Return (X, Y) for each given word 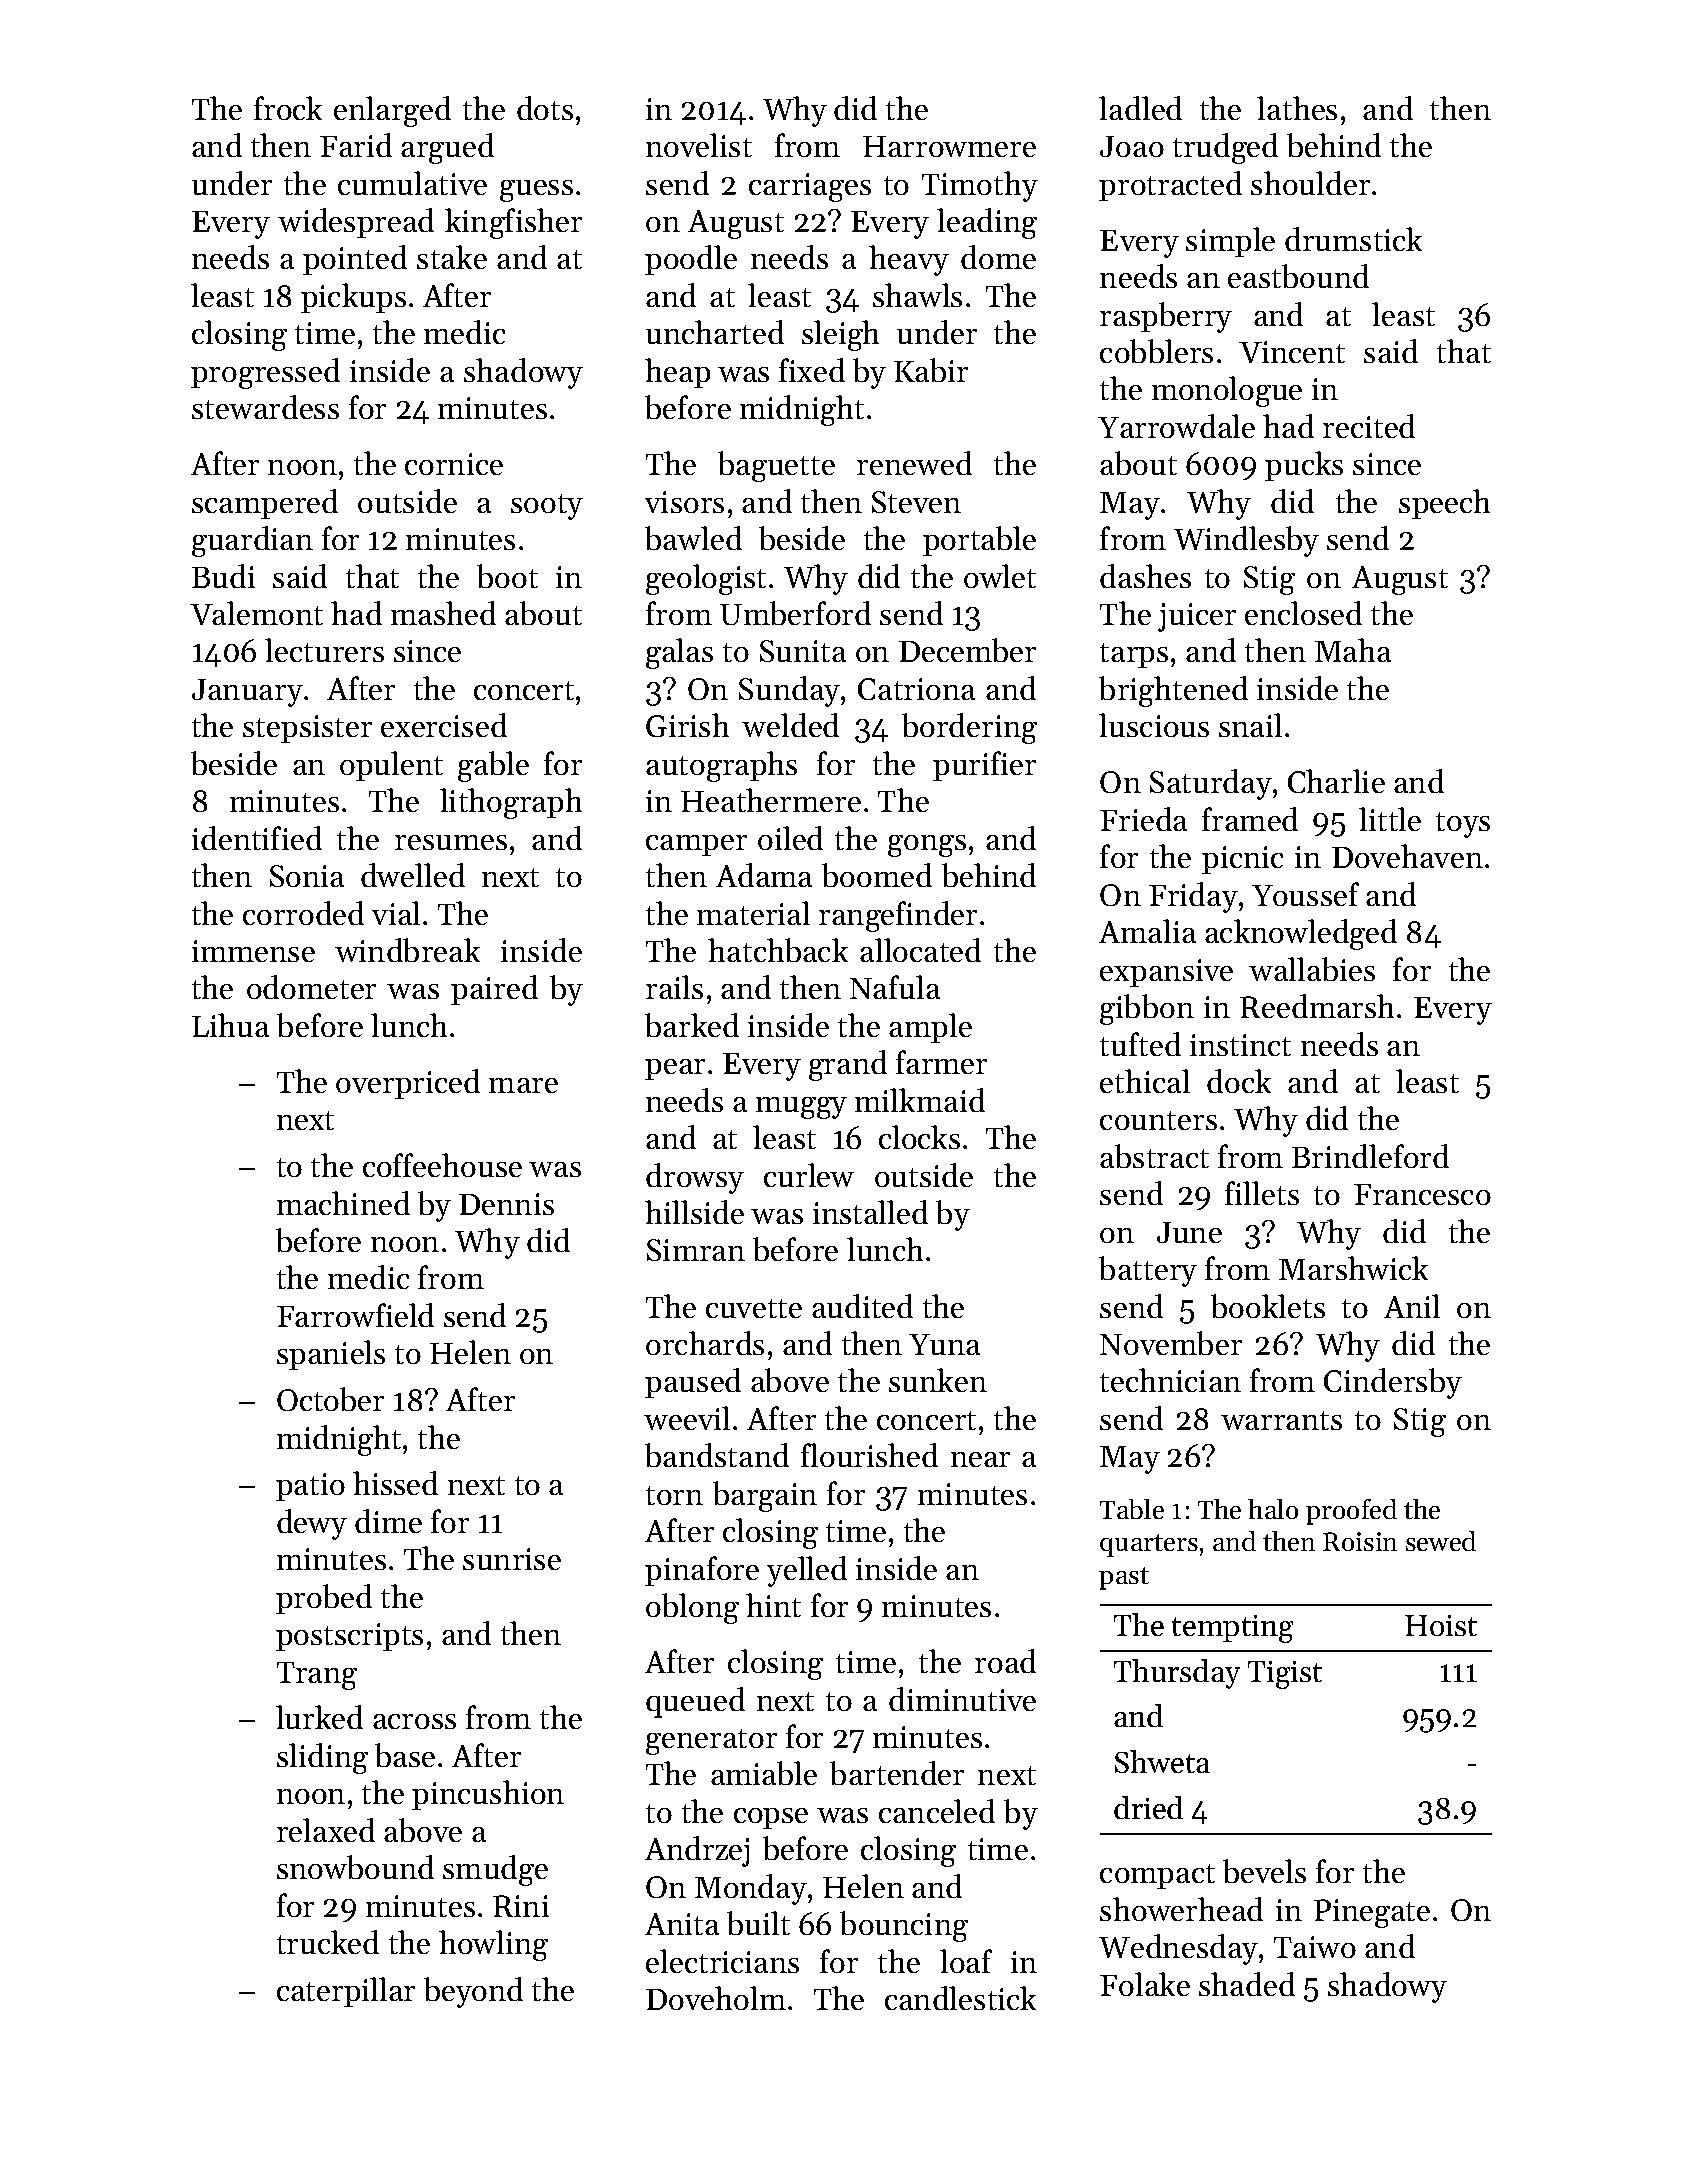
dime (388, 1521)
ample (930, 1028)
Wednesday (1178, 1949)
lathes (1297, 108)
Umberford (795, 613)
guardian (252, 541)
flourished (869, 1455)
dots (545, 108)
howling (493, 1945)
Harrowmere (949, 146)
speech (1444, 504)
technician (1170, 1380)
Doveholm (716, 1998)
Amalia (1147, 931)
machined (343, 1203)
